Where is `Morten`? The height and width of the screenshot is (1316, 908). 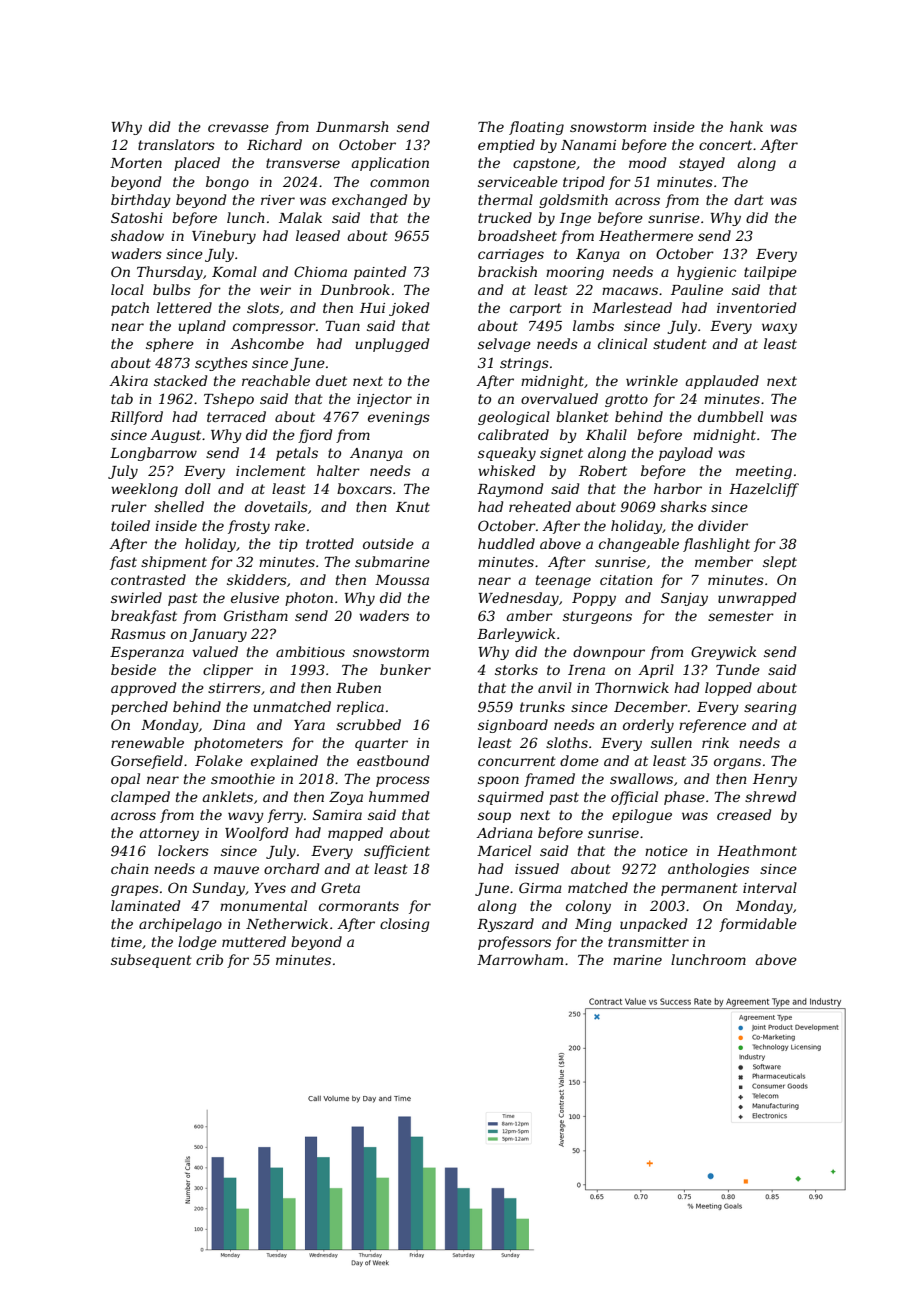 Morten is located at coordinates (136, 163).
